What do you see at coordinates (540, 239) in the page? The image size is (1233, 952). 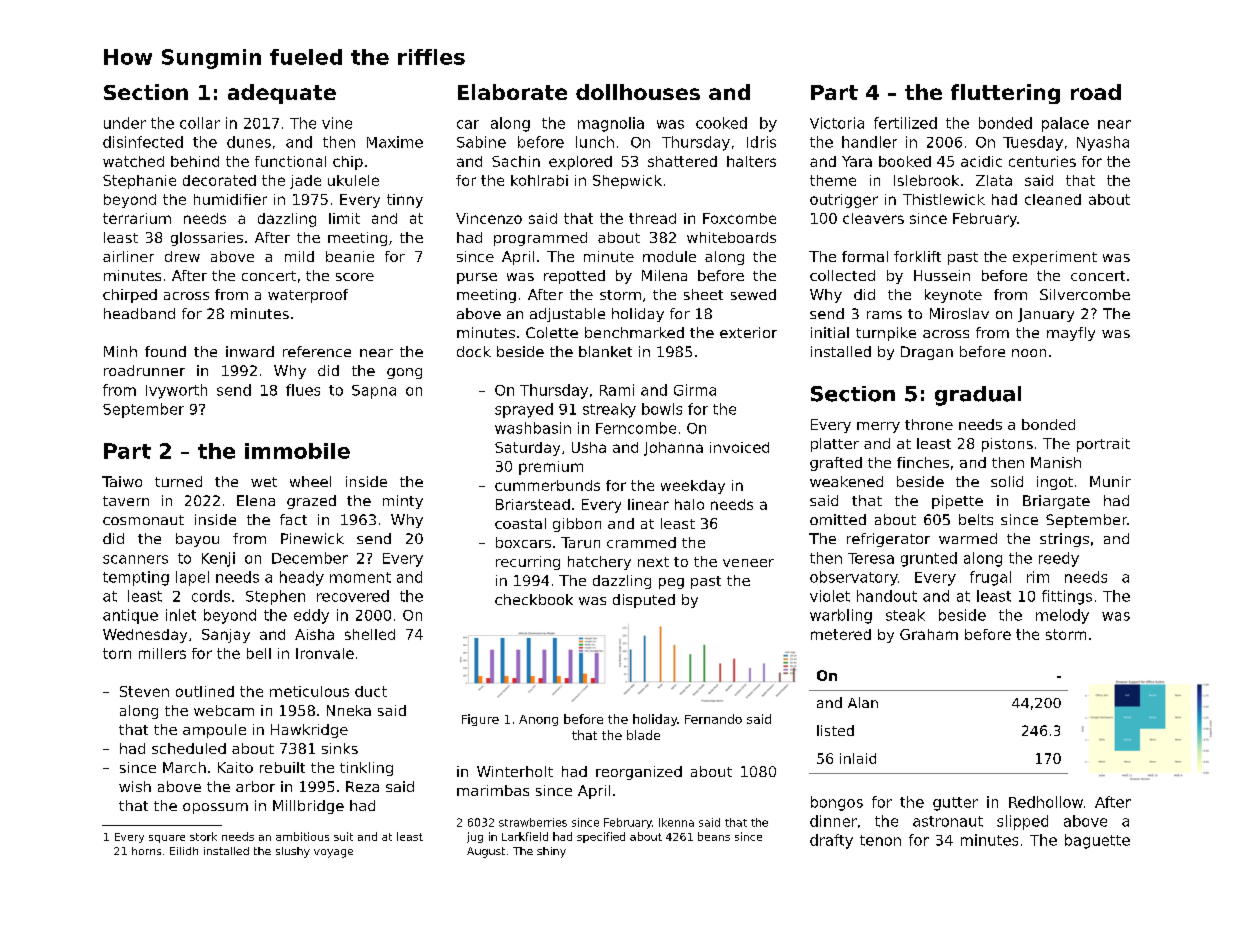 I see `programmed` at bounding box center [540, 239].
